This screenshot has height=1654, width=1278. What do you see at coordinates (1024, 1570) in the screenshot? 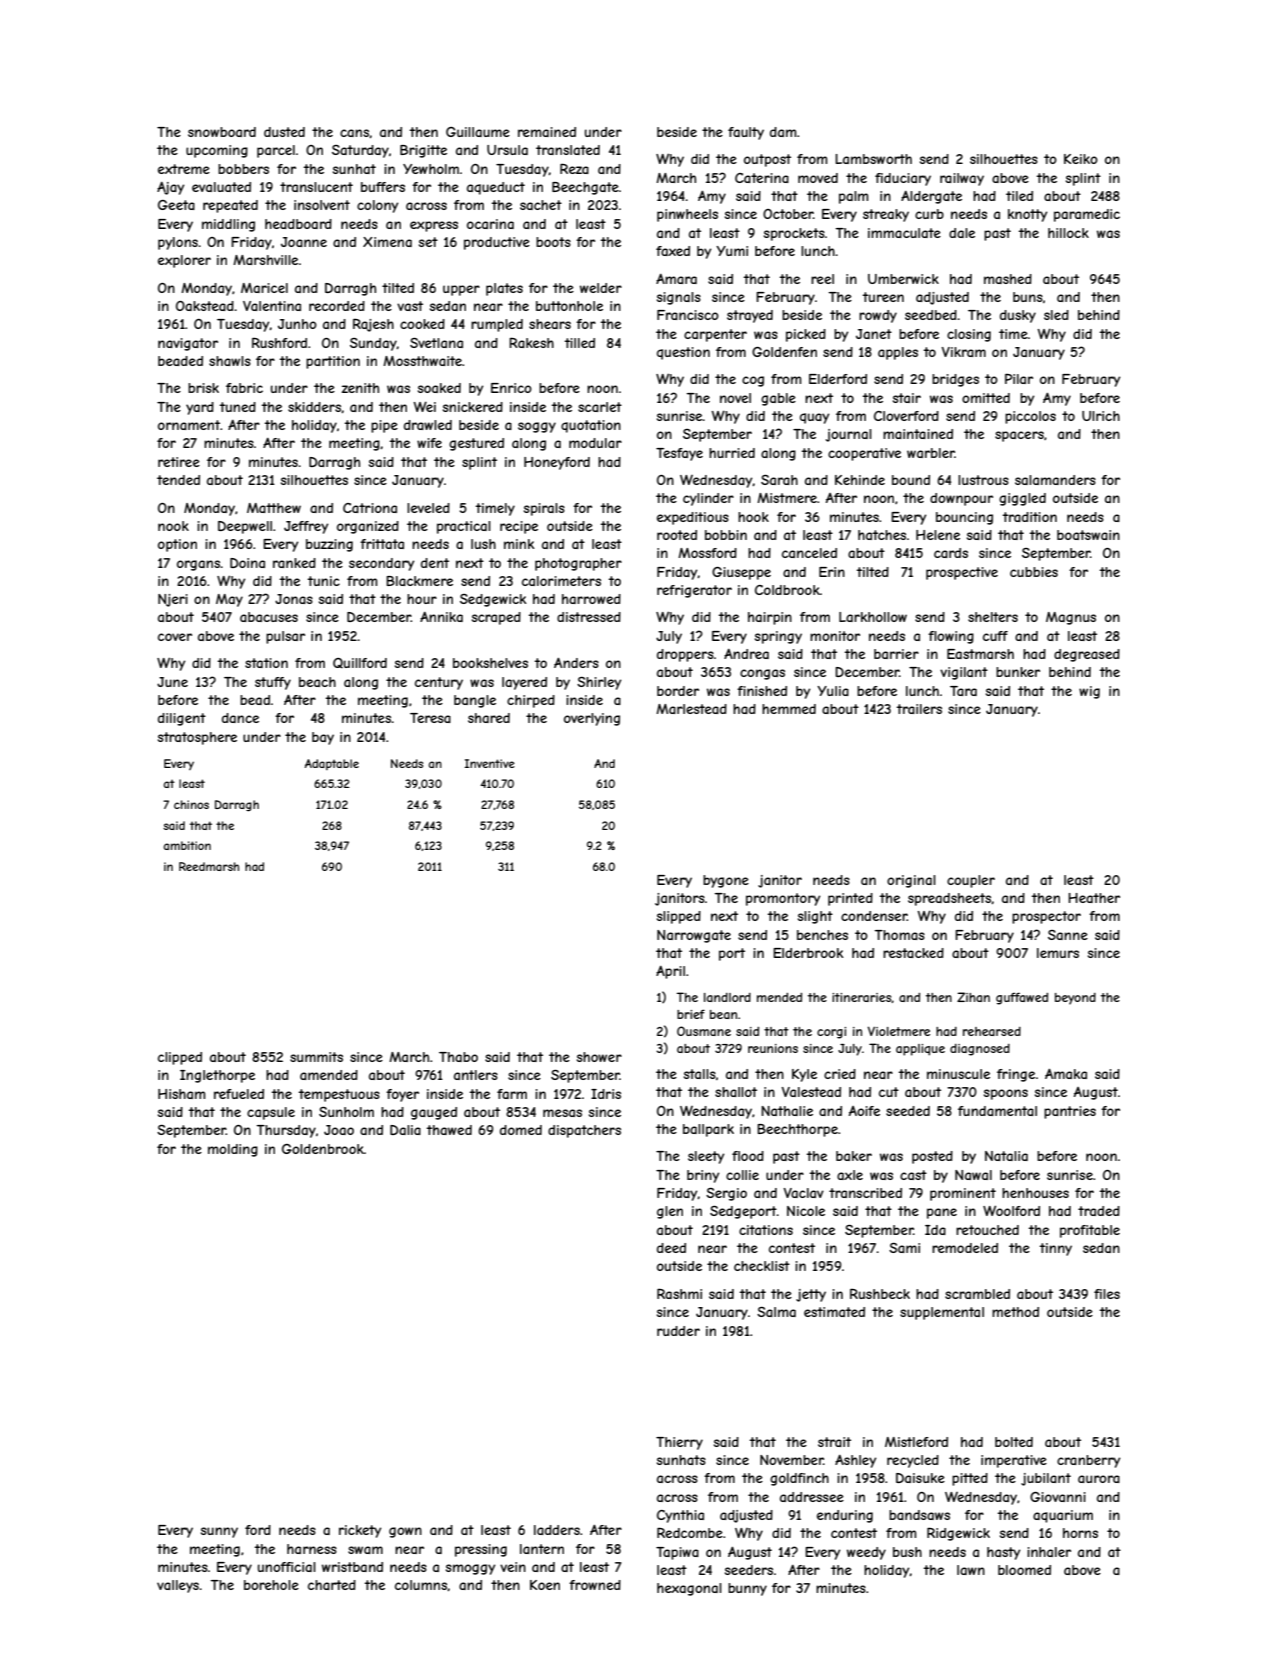
I see `bloomed` at bounding box center [1024, 1570].
